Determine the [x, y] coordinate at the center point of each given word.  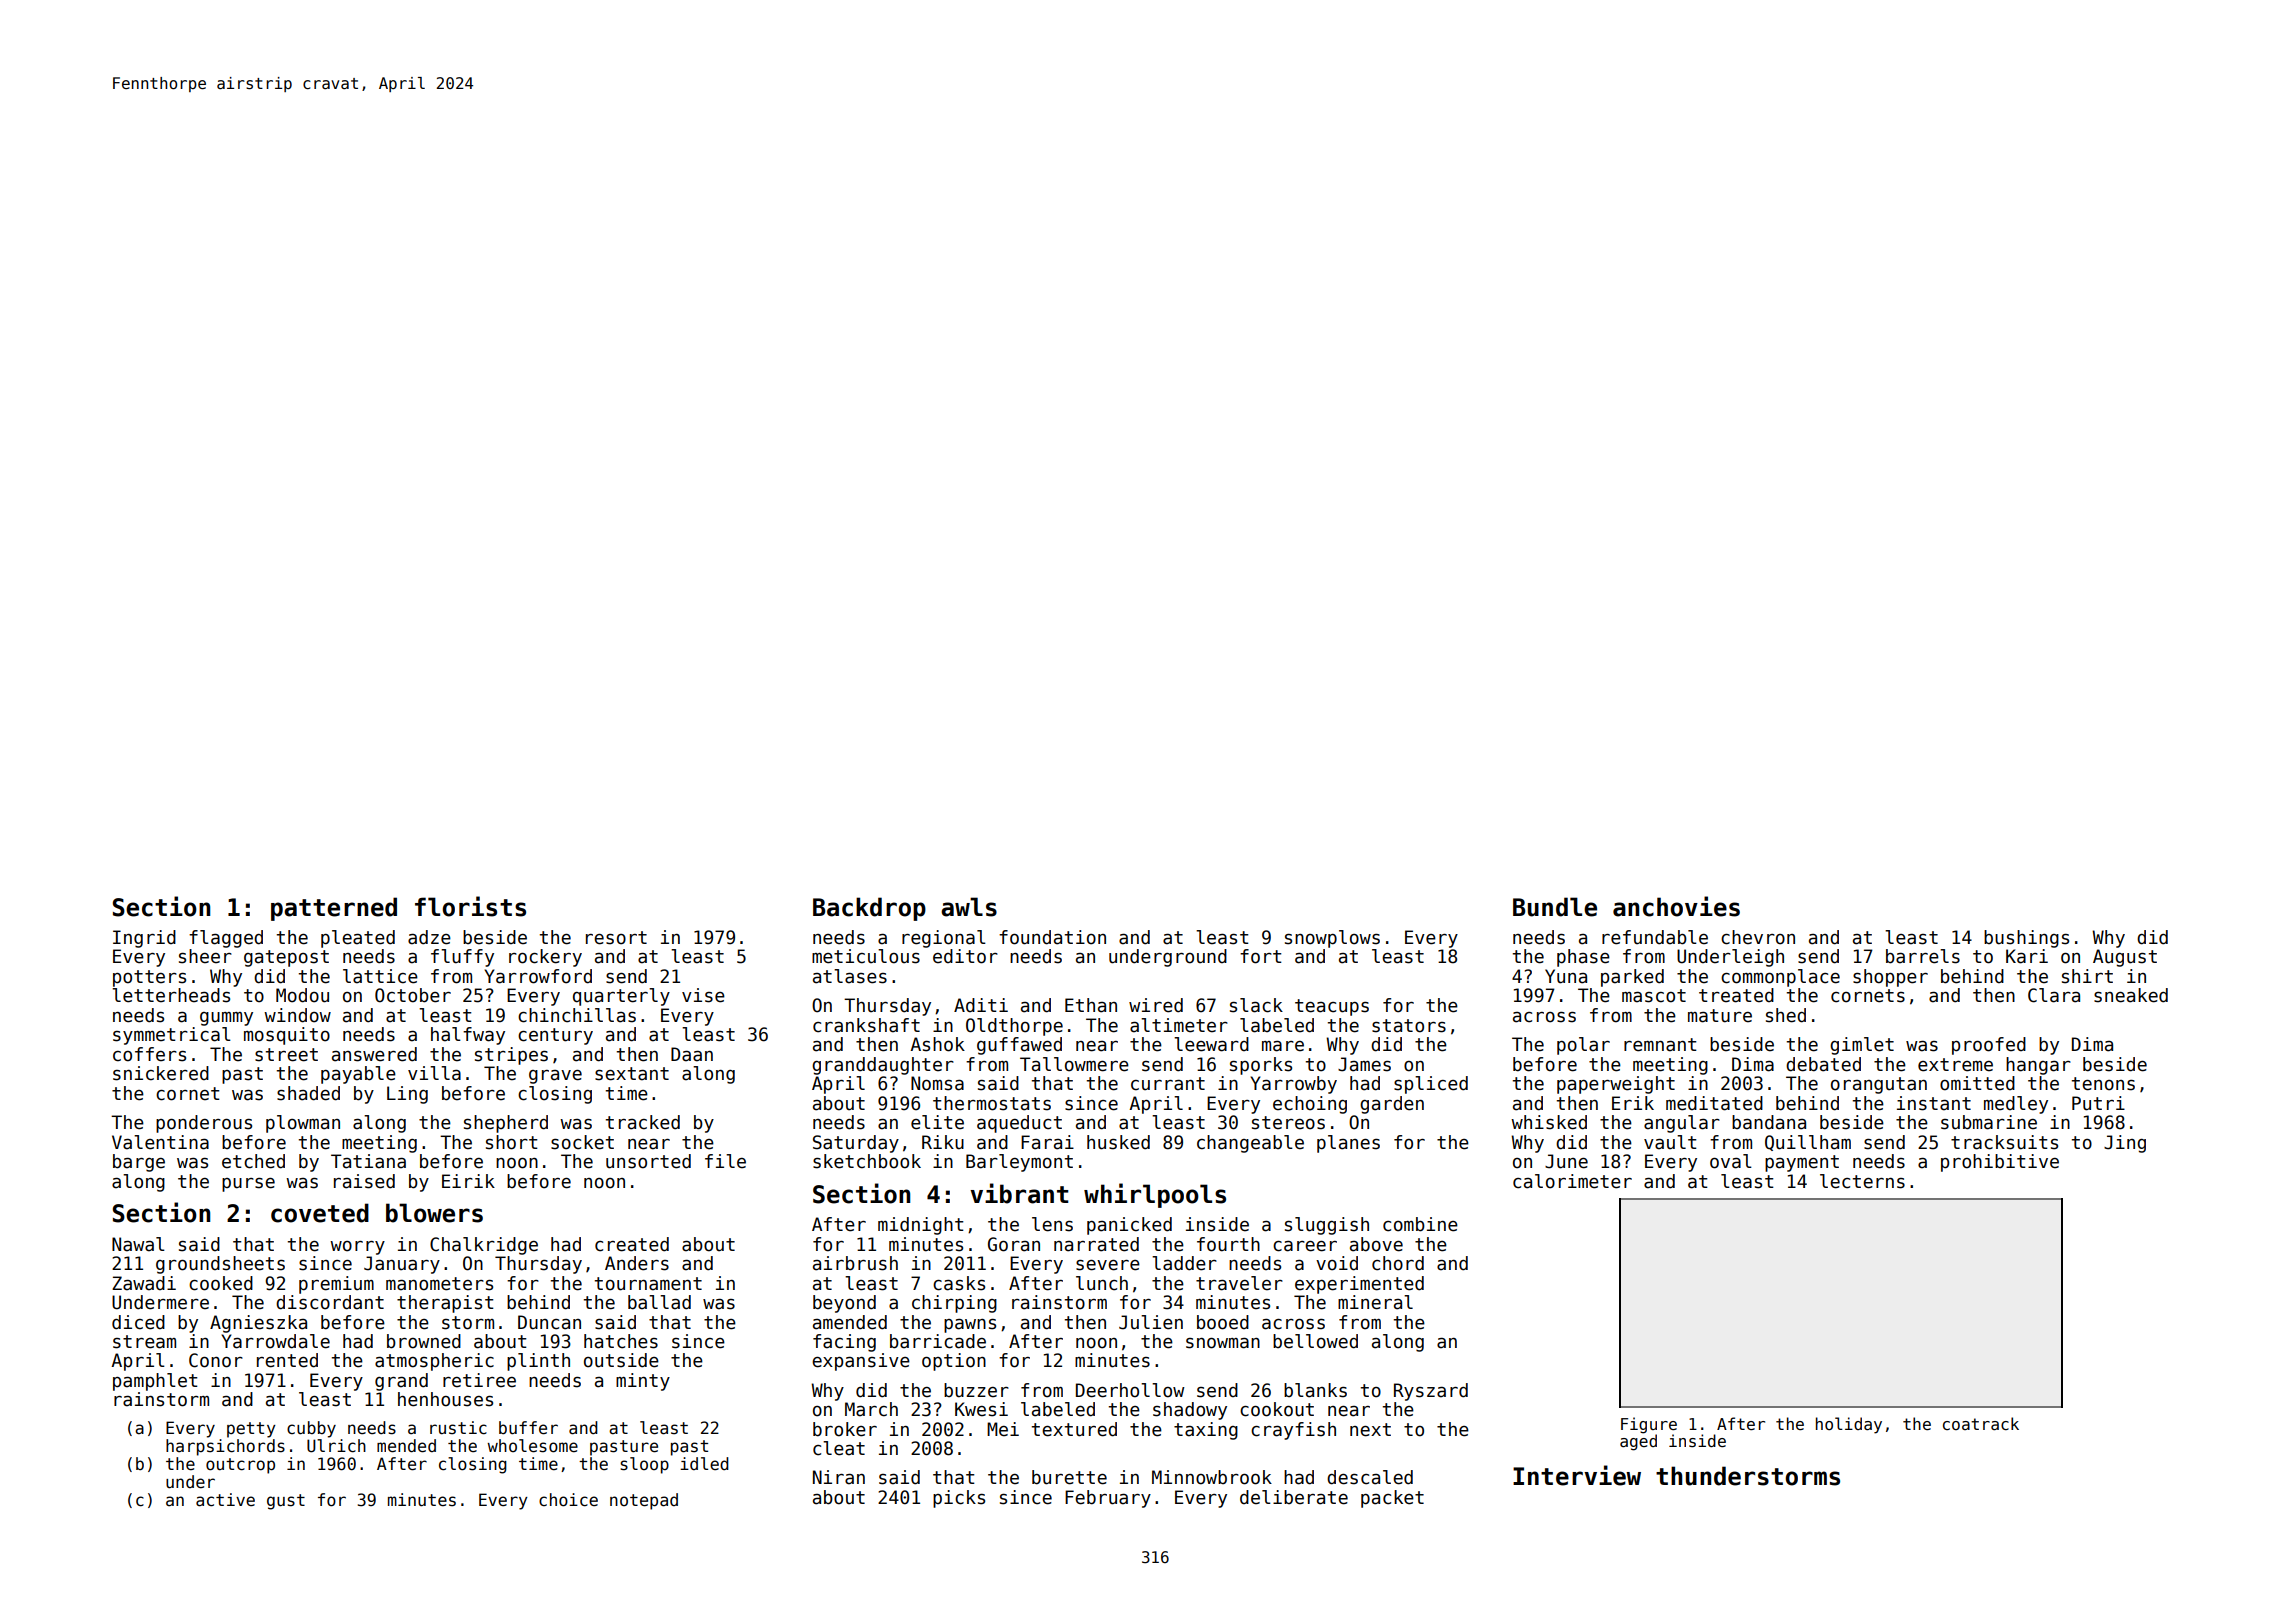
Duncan [549, 1322]
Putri [2098, 1103]
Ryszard [1431, 1392]
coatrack [1981, 1423]
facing [844, 1343]
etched [253, 1161]
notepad [644, 1501]
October [413, 995]
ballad [659, 1302]
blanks [1315, 1390]
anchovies [1676, 906]
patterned [334, 909]
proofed [1989, 1046]
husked [1118, 1142]
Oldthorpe [1014, 1027]
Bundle [1555, 907]
